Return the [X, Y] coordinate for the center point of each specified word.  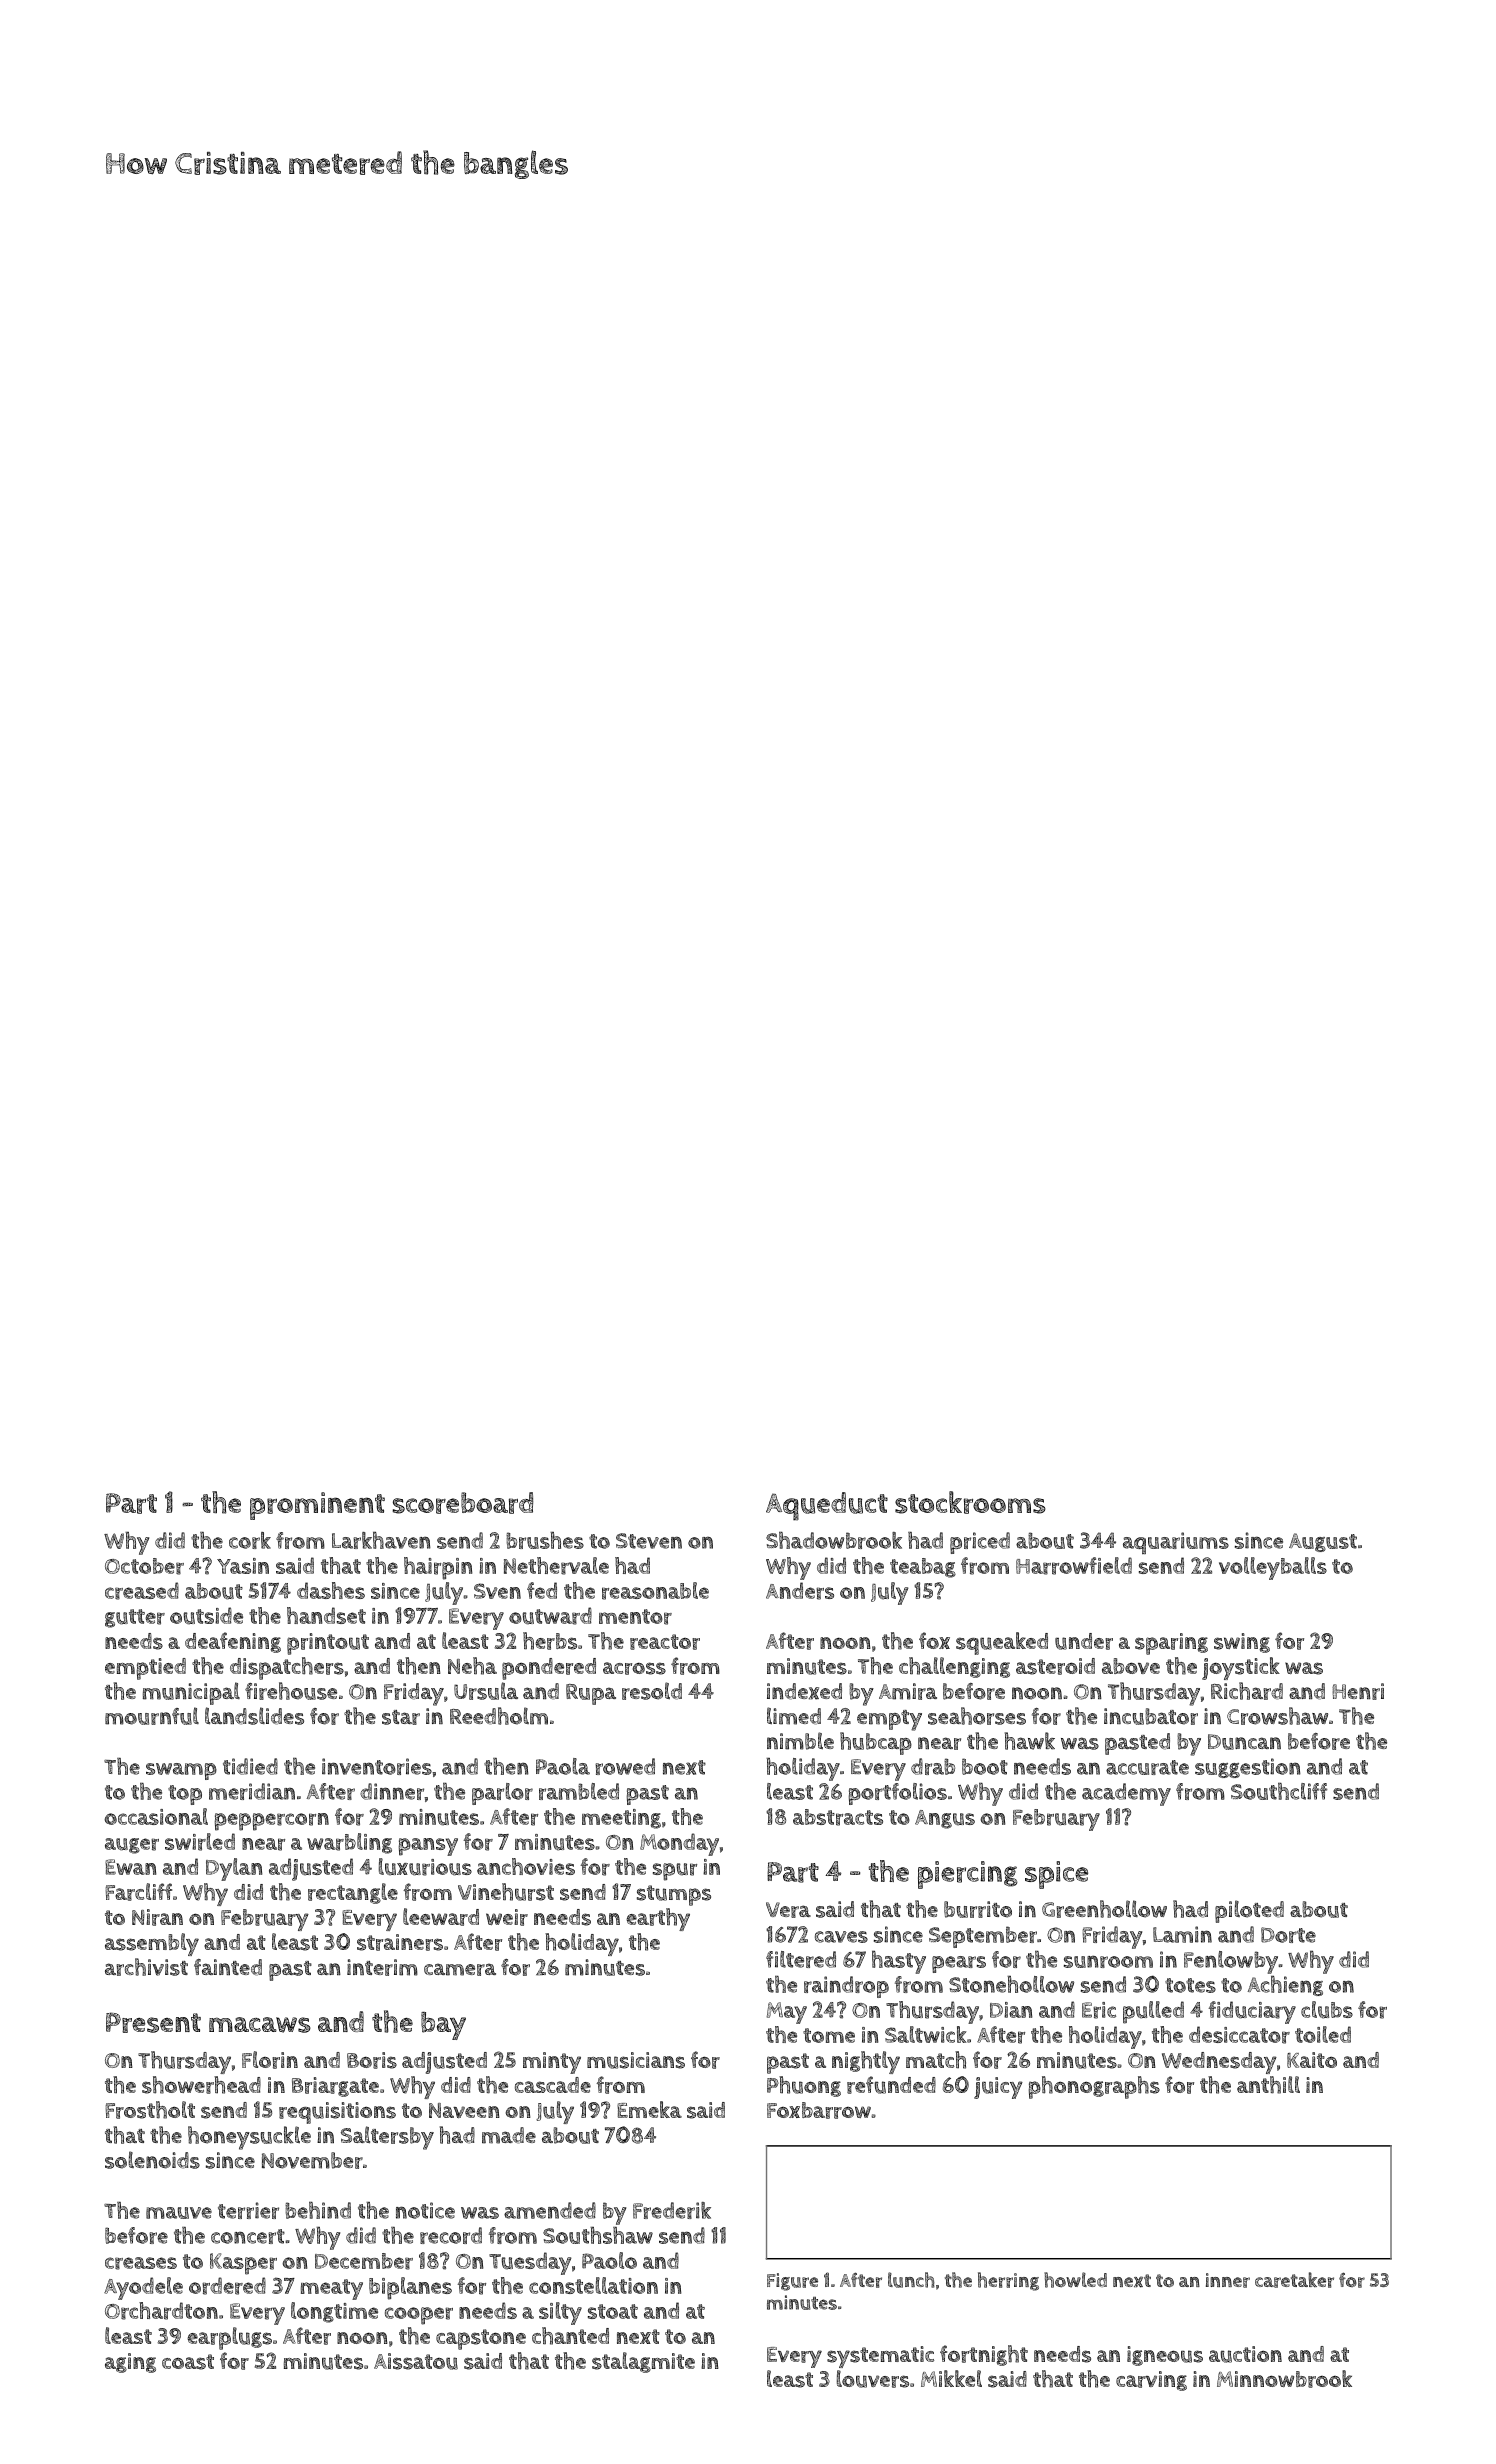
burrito [978, 1909]
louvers [873, 2379]
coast [188, 2362]
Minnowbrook [1284, 2379]
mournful [152, 1716]
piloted [1249, 1911]
